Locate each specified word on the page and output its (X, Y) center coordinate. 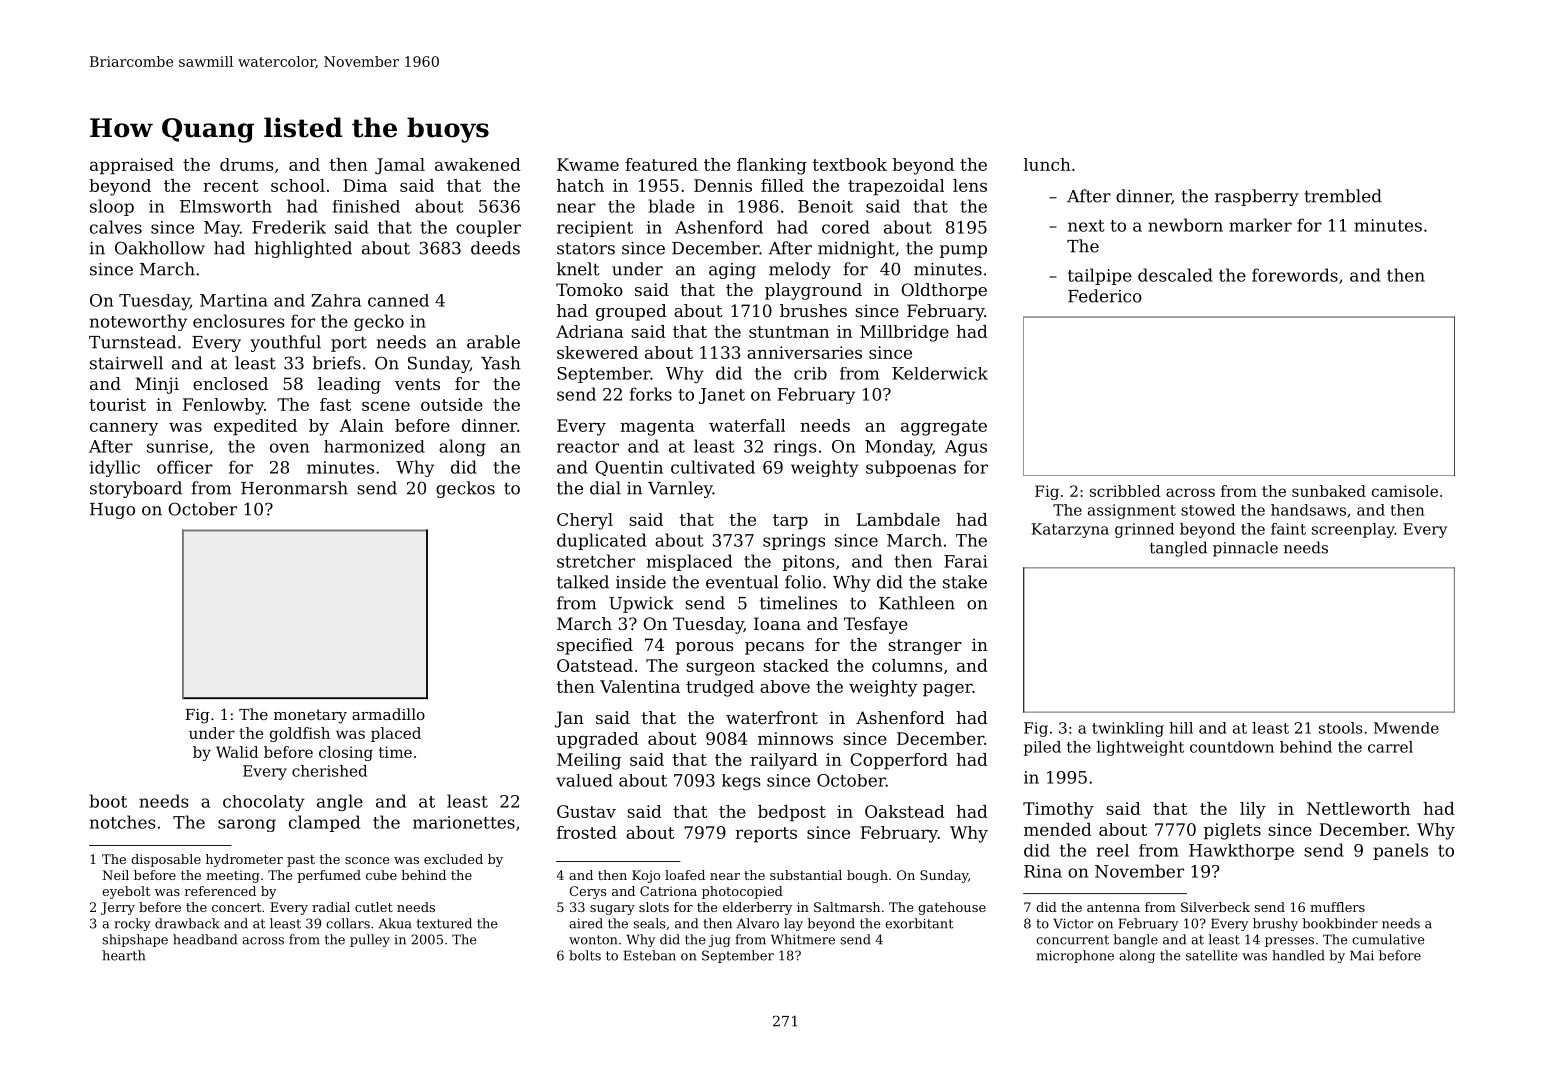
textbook (850, 164)
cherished (329, 771)
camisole (1405, 491)
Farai (966, 561)
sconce (367, 860)
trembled (1343, 196)
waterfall (747, 425)
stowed (1208, 510)
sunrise (177, 446)
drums (247, 164)
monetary (310, 716)
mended (1058, 829)
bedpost (792, 813)
